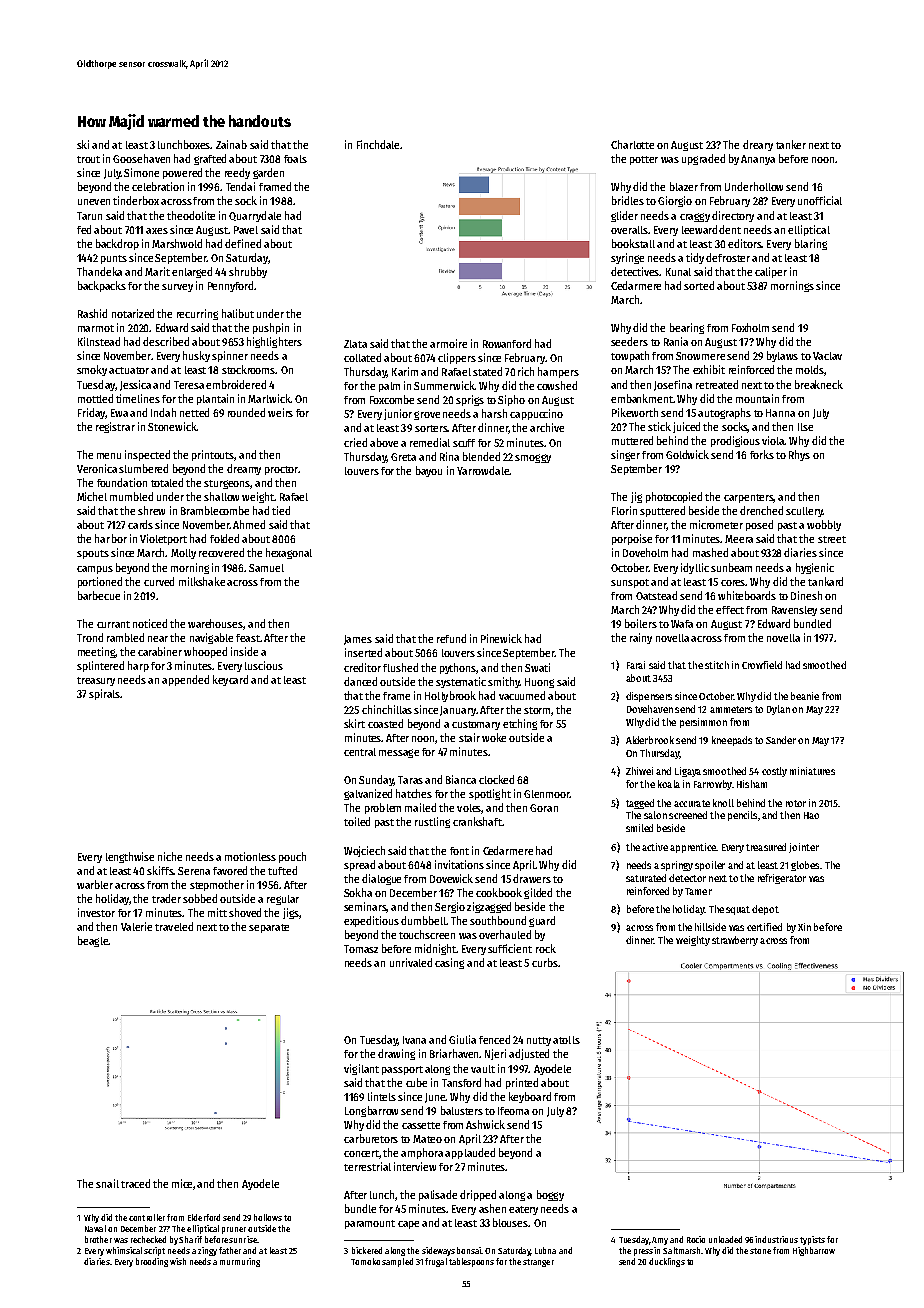 The image size is (924, 1308). Describe the element at coordinates (141, 158) in the screenshot. I see `Goosehaven` at that location.
